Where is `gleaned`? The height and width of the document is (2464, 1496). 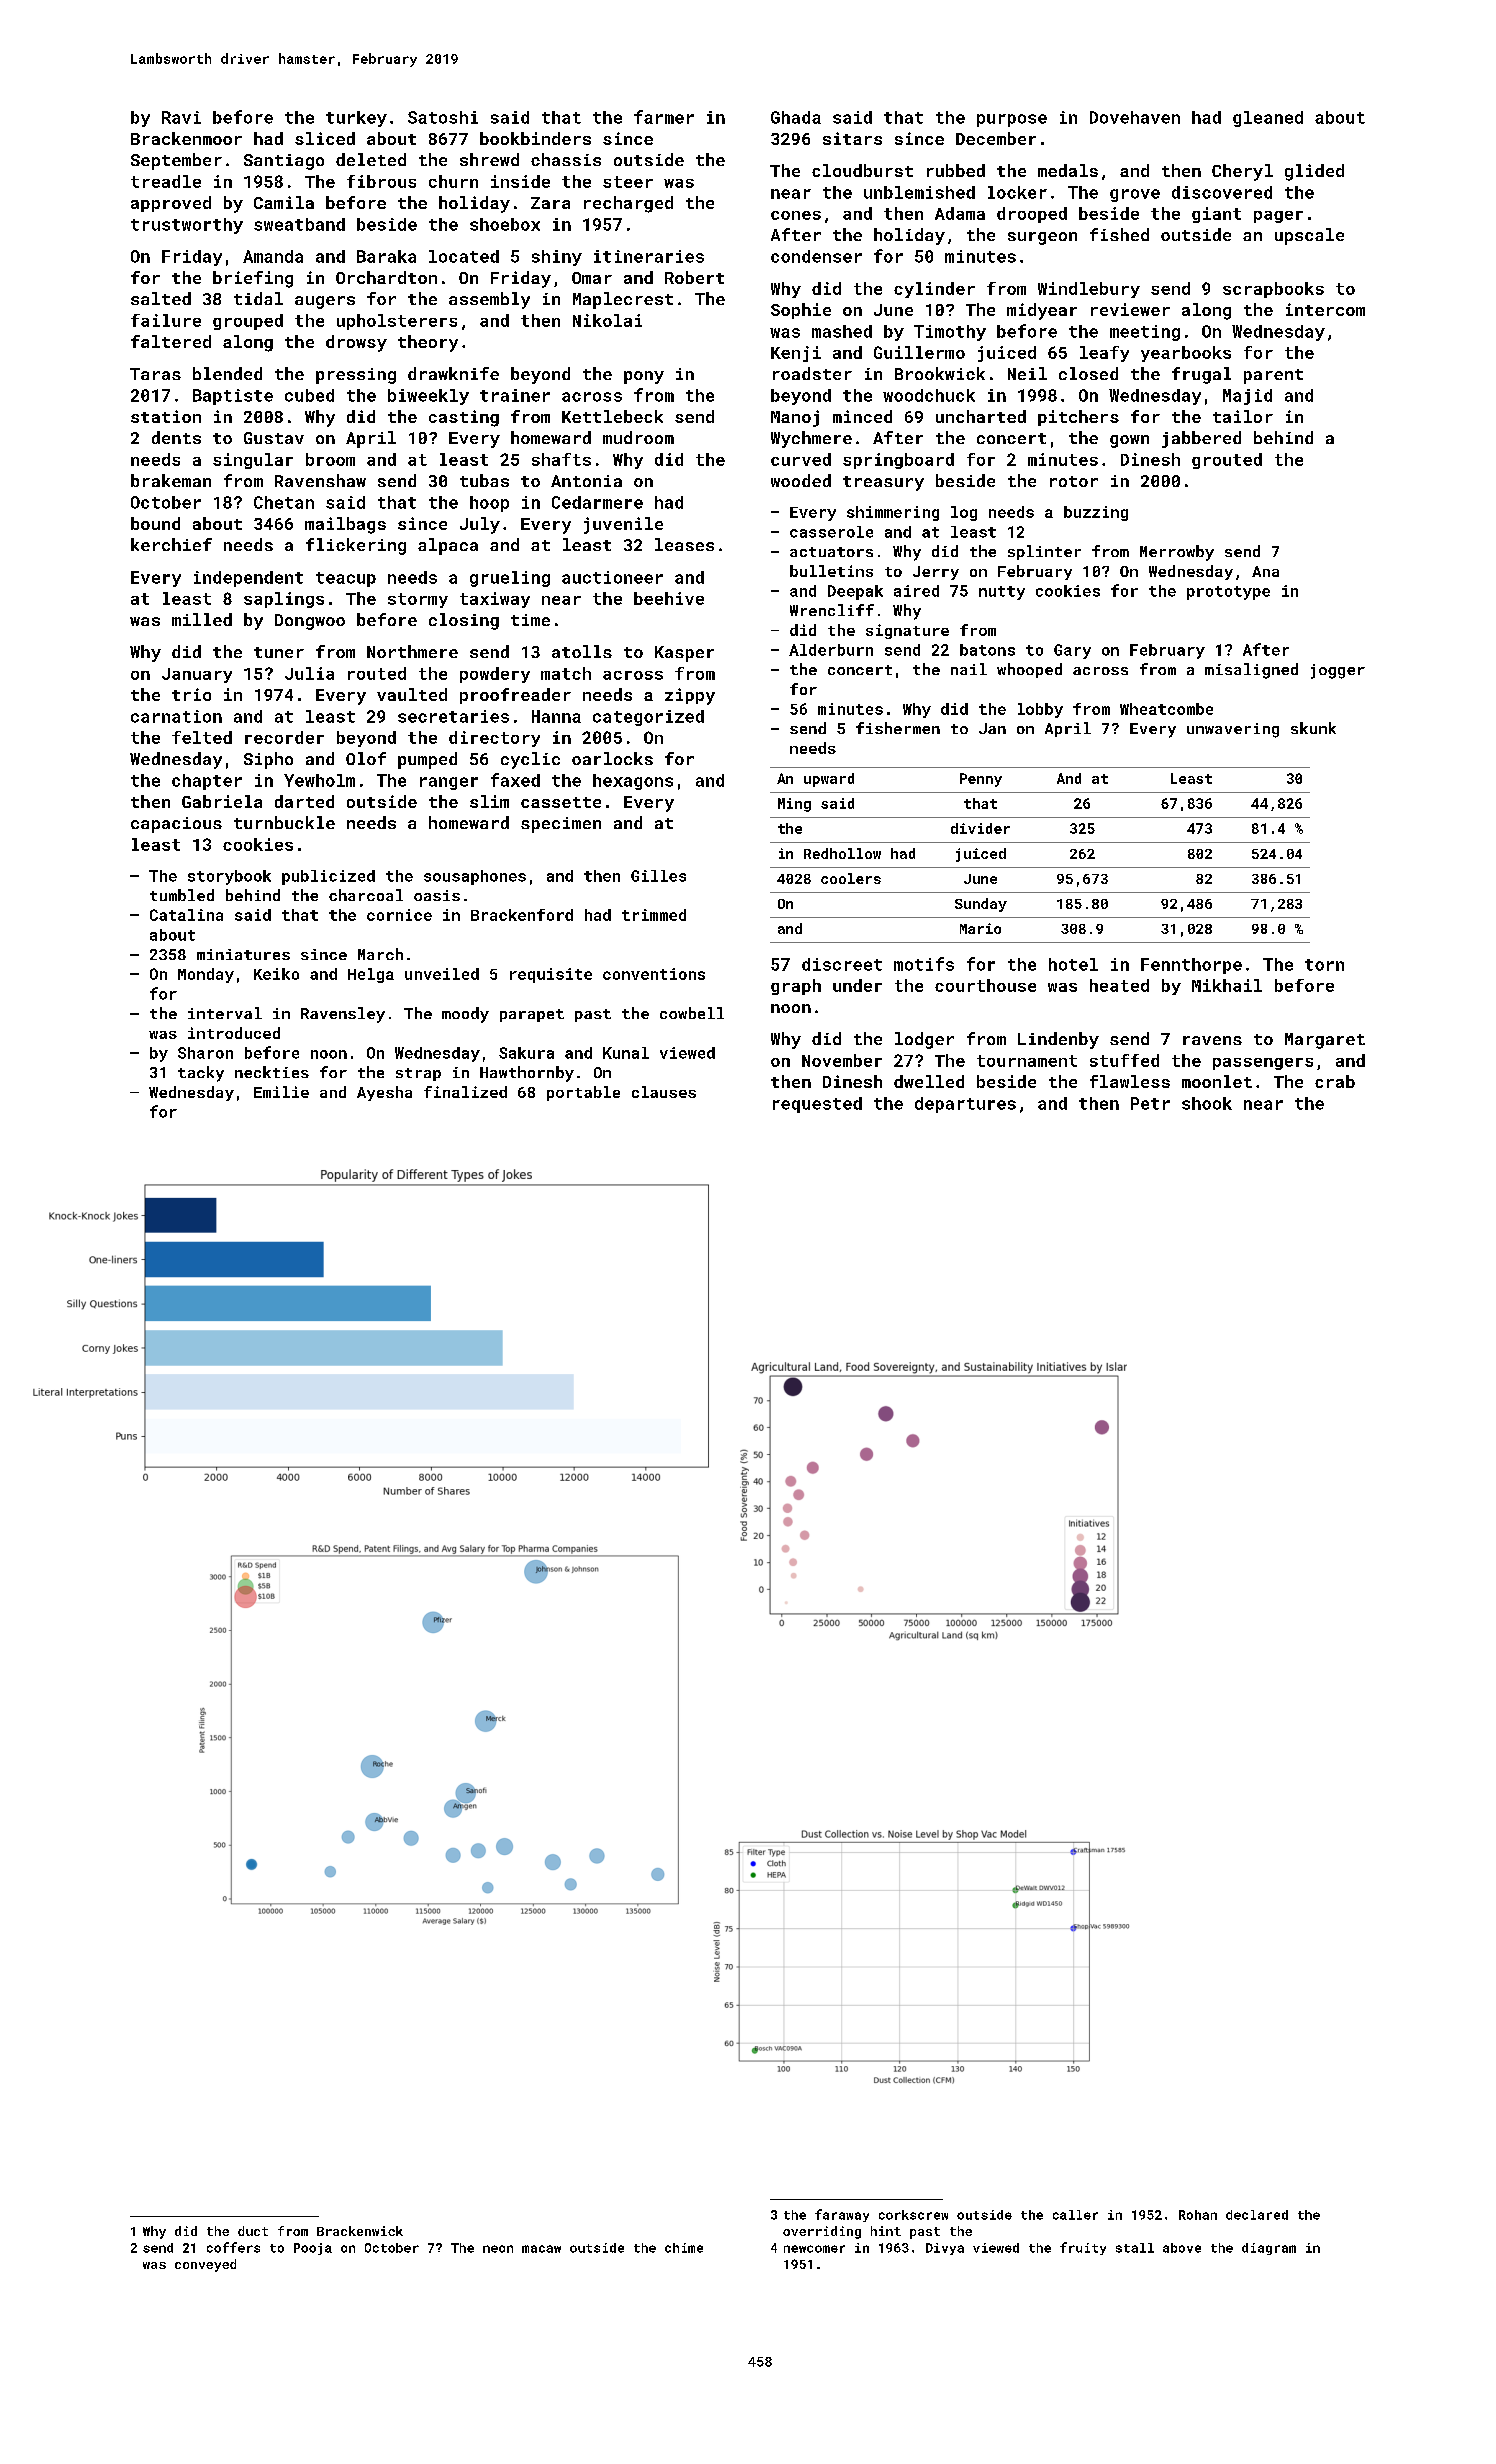 gleaned is located at coordinates (1268, 119).
